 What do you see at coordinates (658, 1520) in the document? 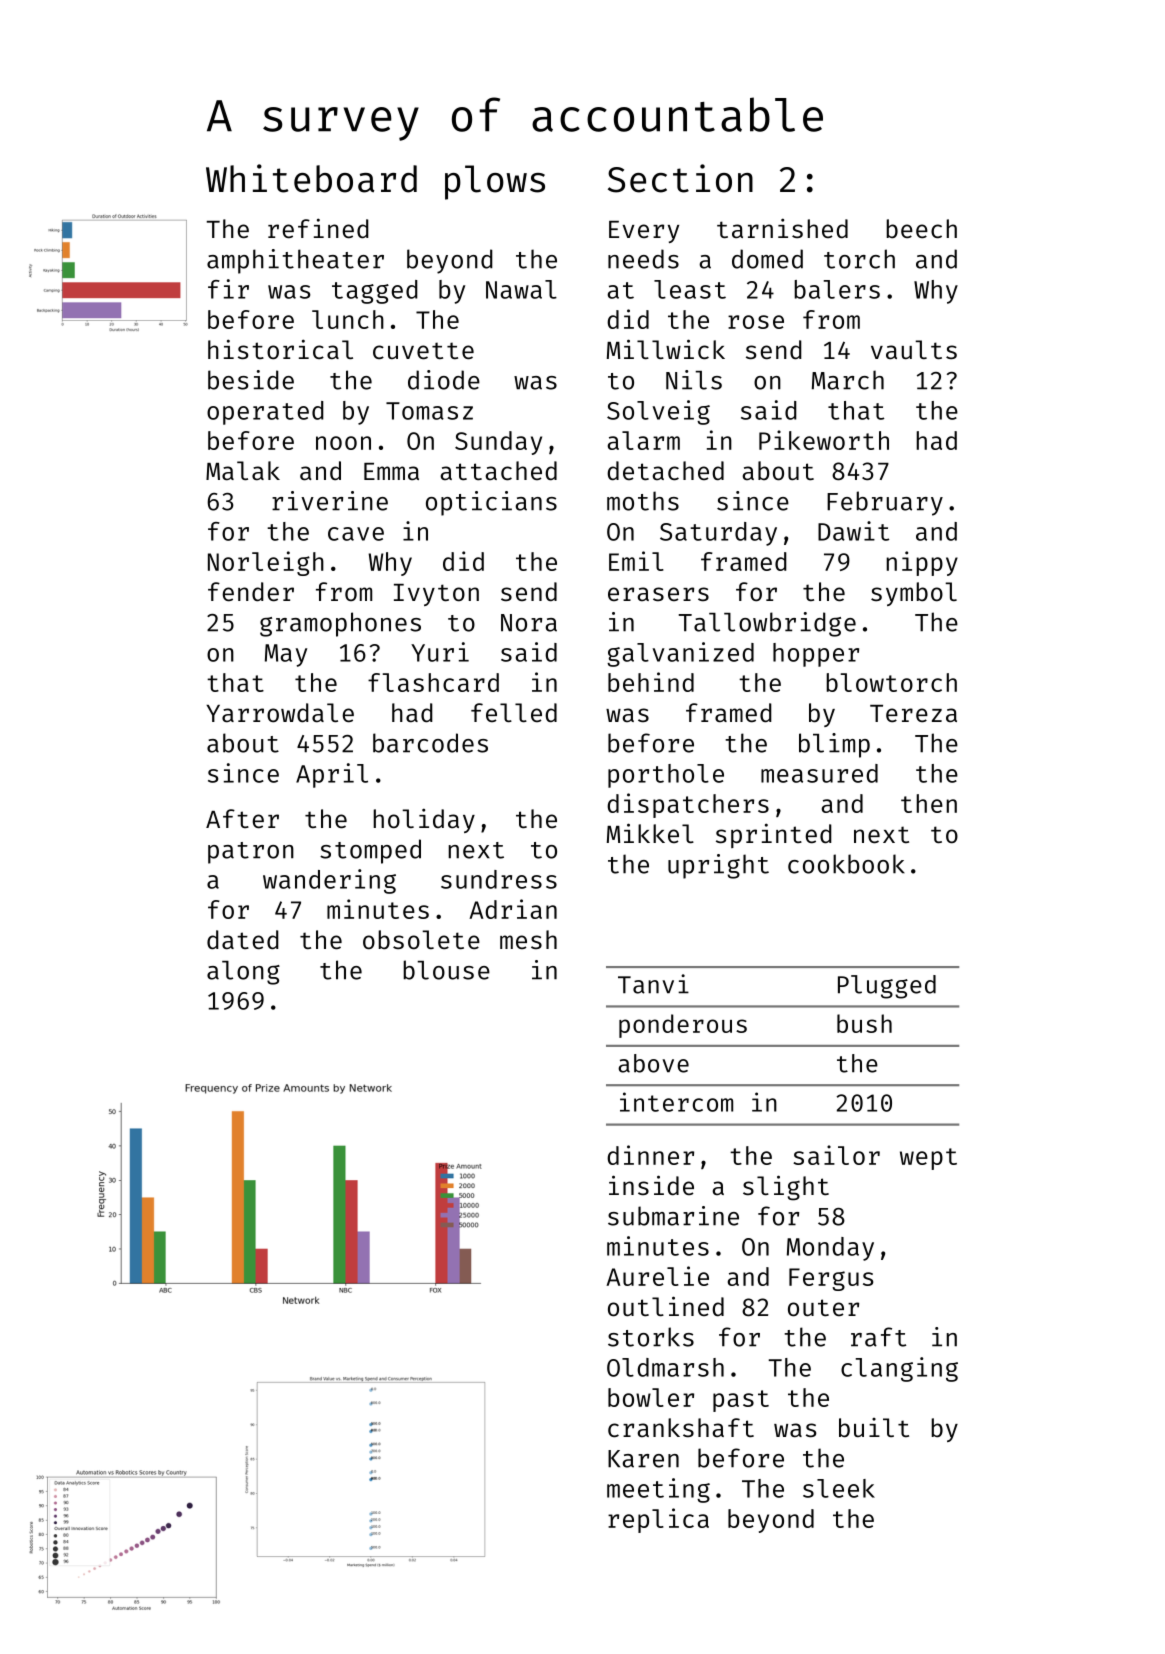
I see `replica` at bounding box center [658, 1520].
